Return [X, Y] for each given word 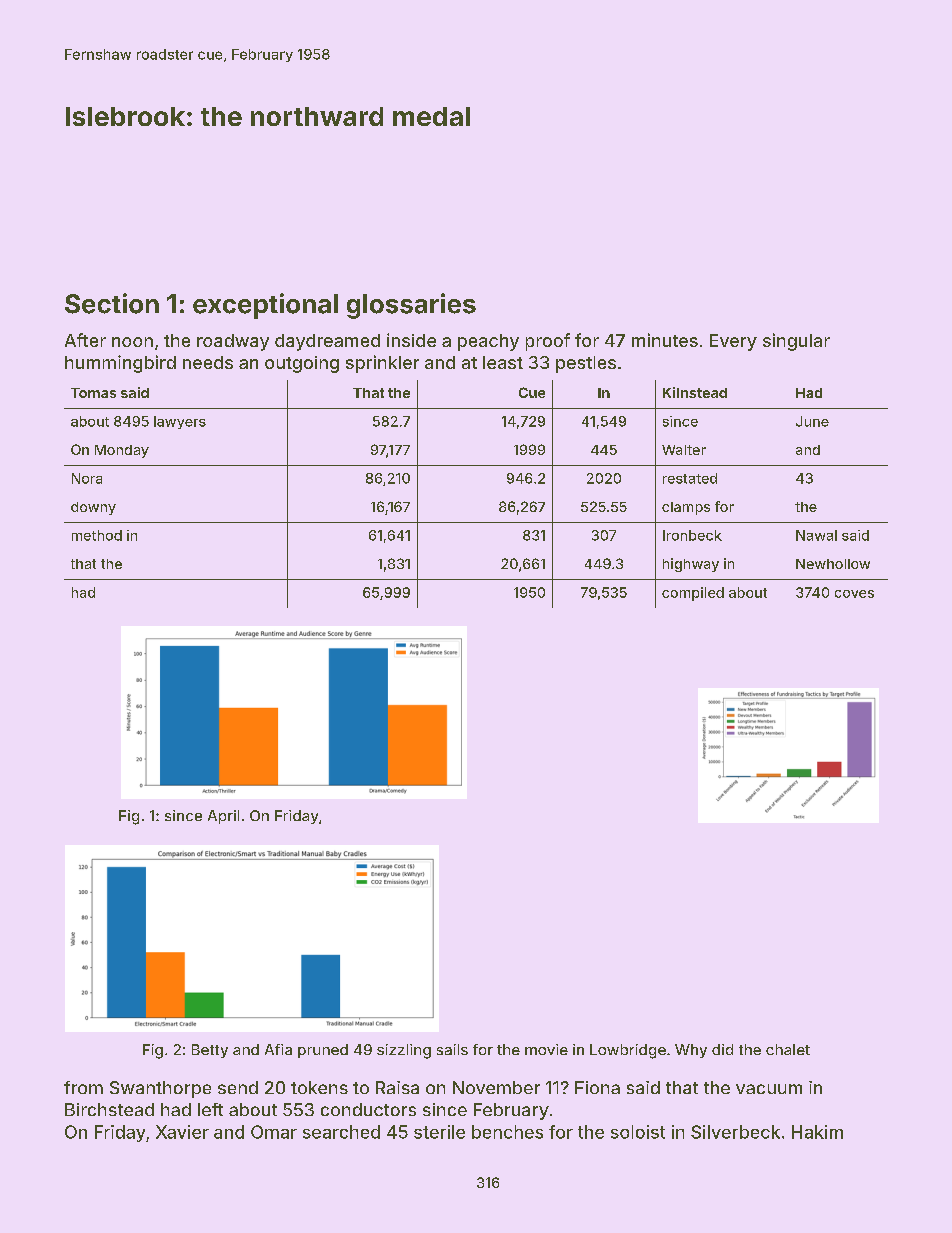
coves [854, 594]
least [503, 362]
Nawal [816, 535]
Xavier [182, 1132]
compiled [693, 594]
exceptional [265, 306]
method [97, 535]
